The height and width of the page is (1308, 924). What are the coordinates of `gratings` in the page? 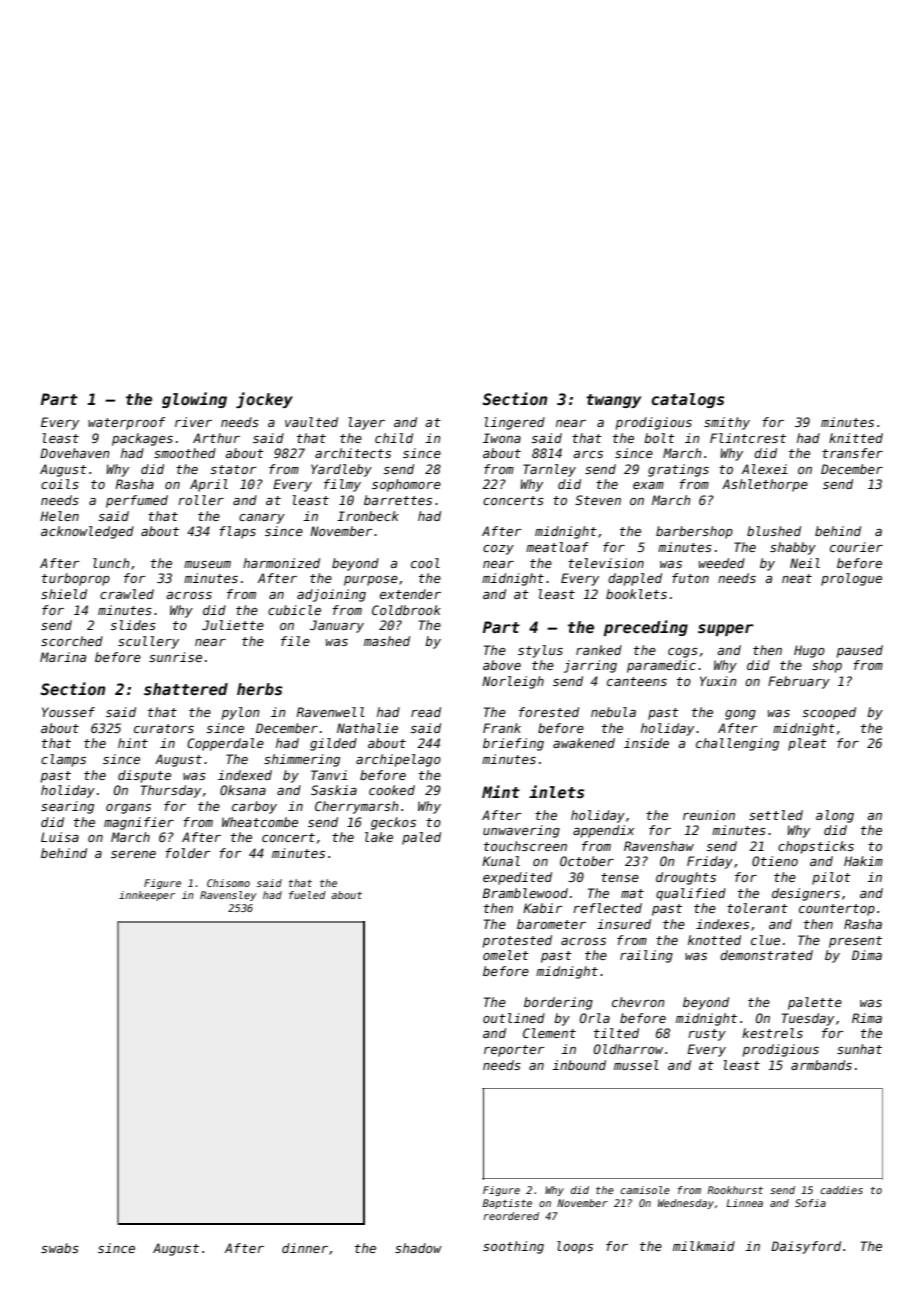 It's located at (678, 470).
